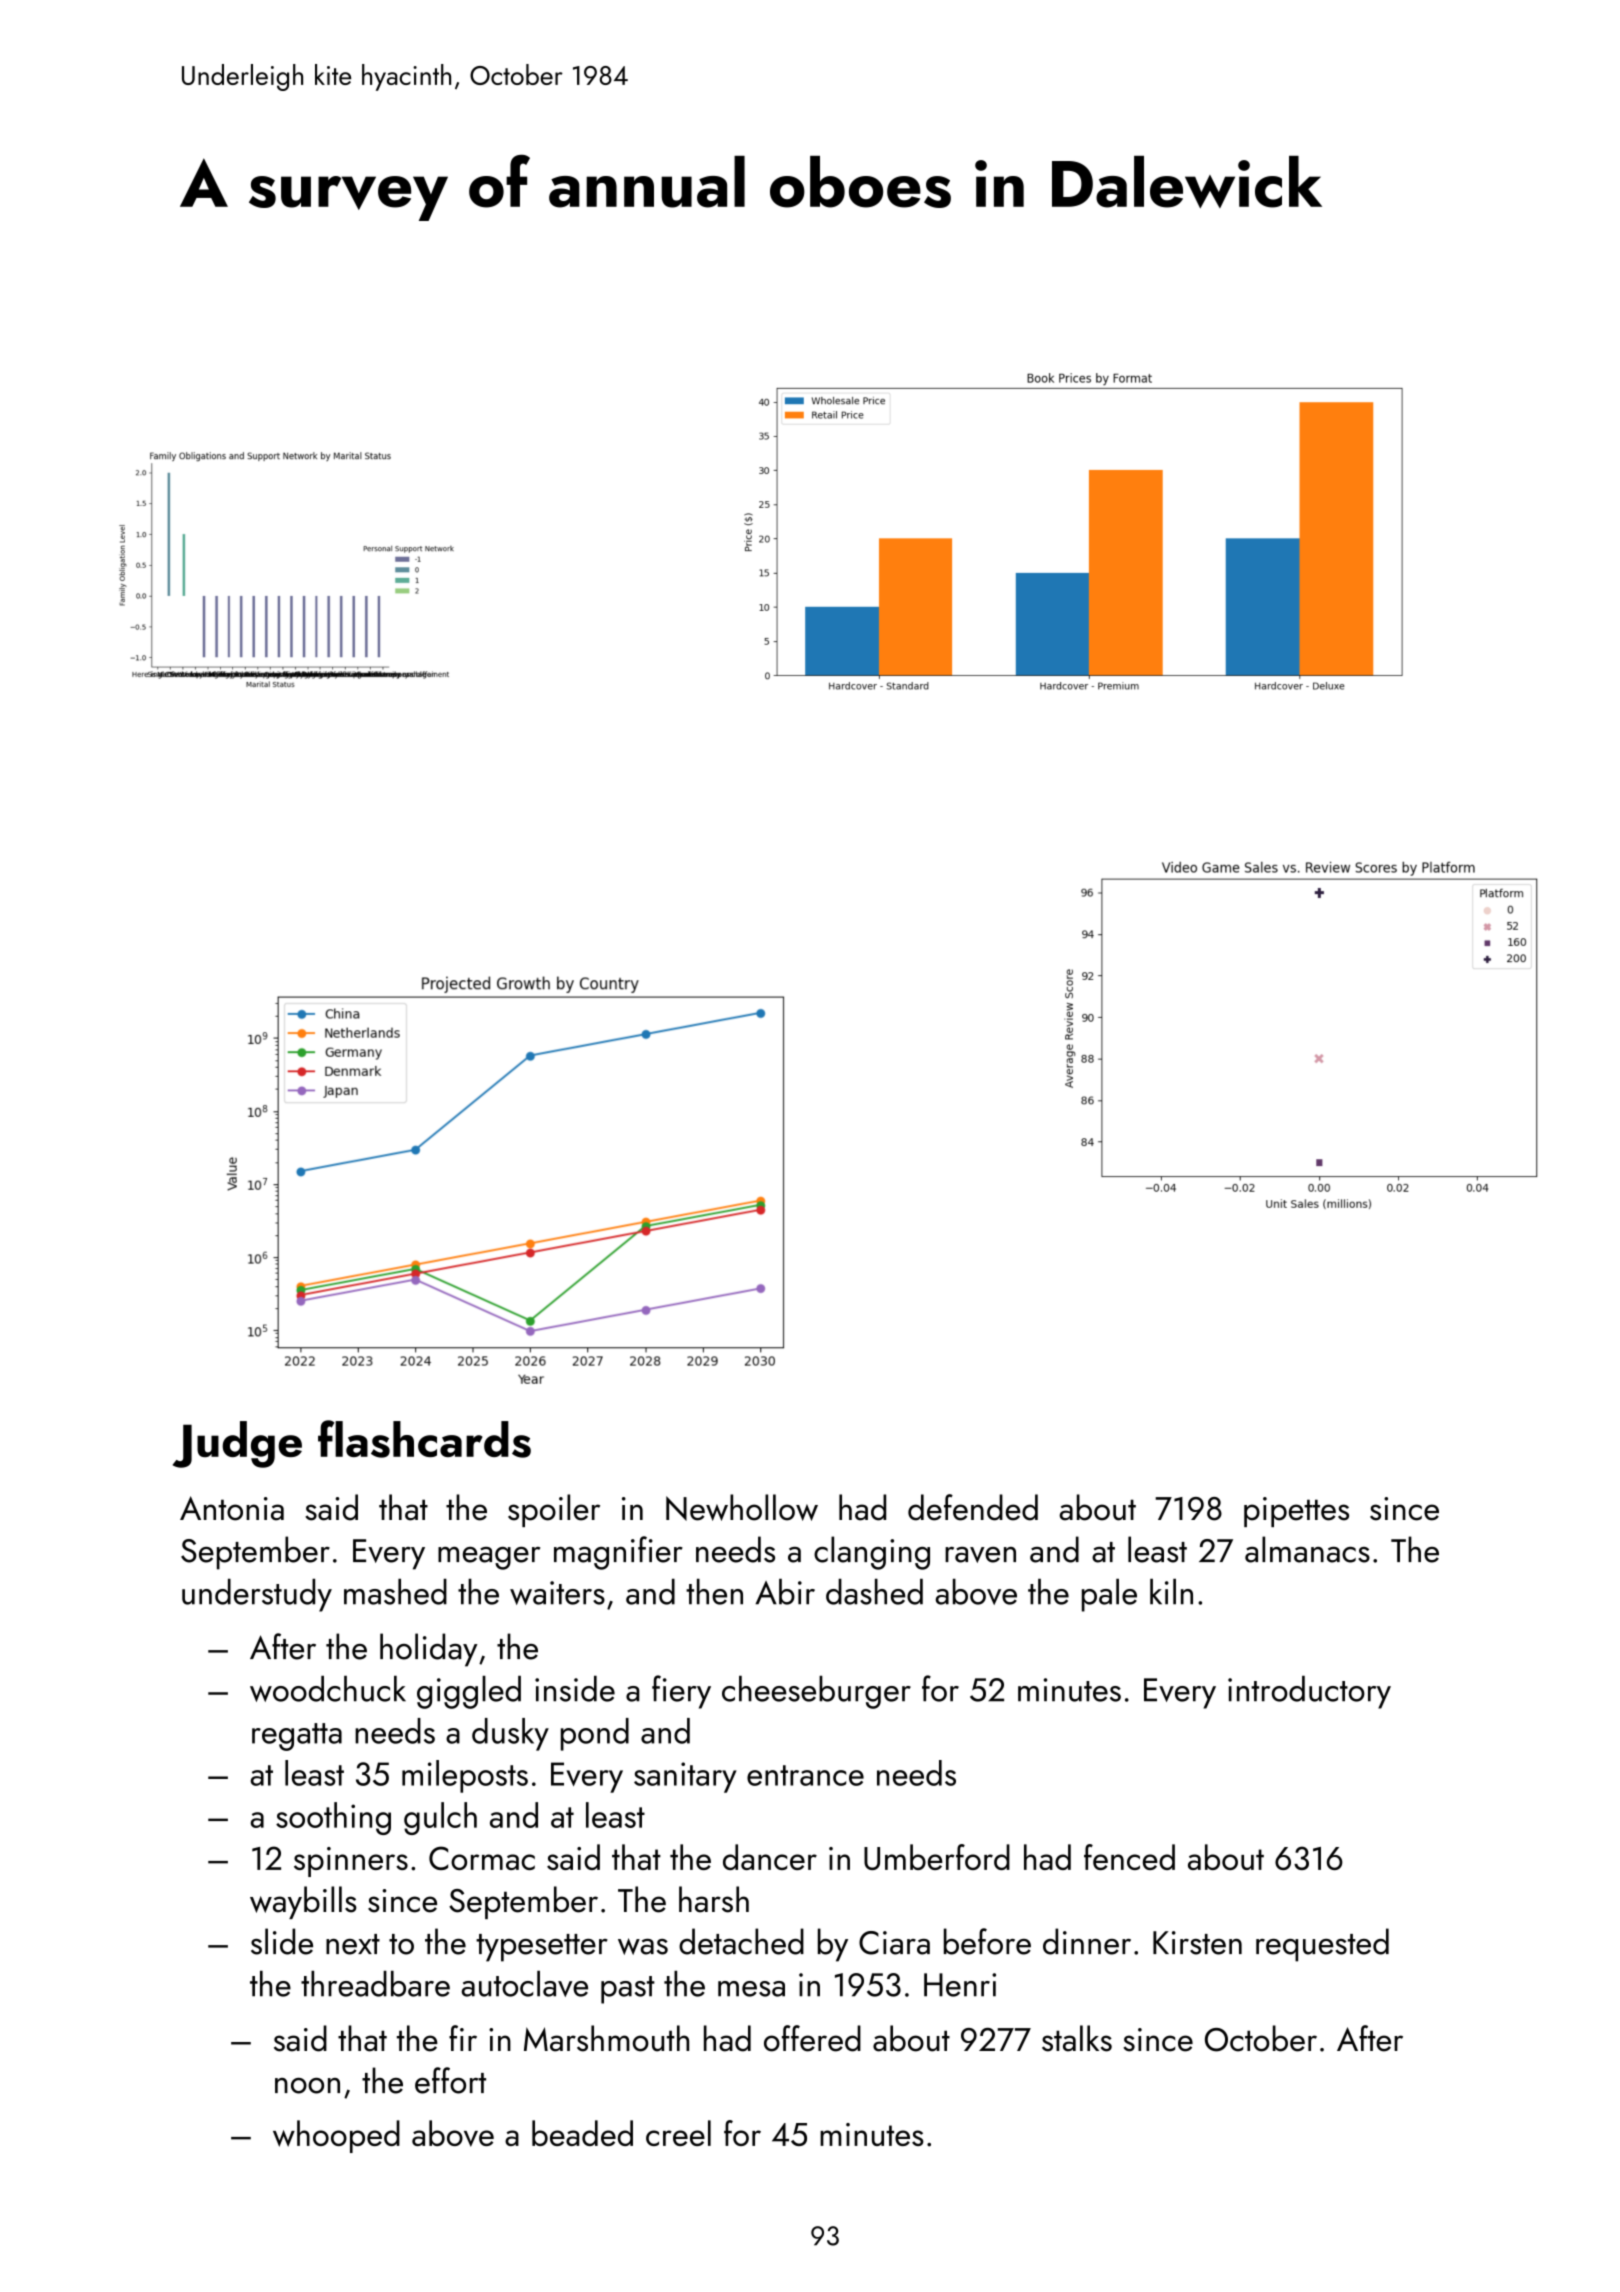 The width and height of the screenshot is (1620, 2292). I want to click on pipettes, so click(1296, 1512).
